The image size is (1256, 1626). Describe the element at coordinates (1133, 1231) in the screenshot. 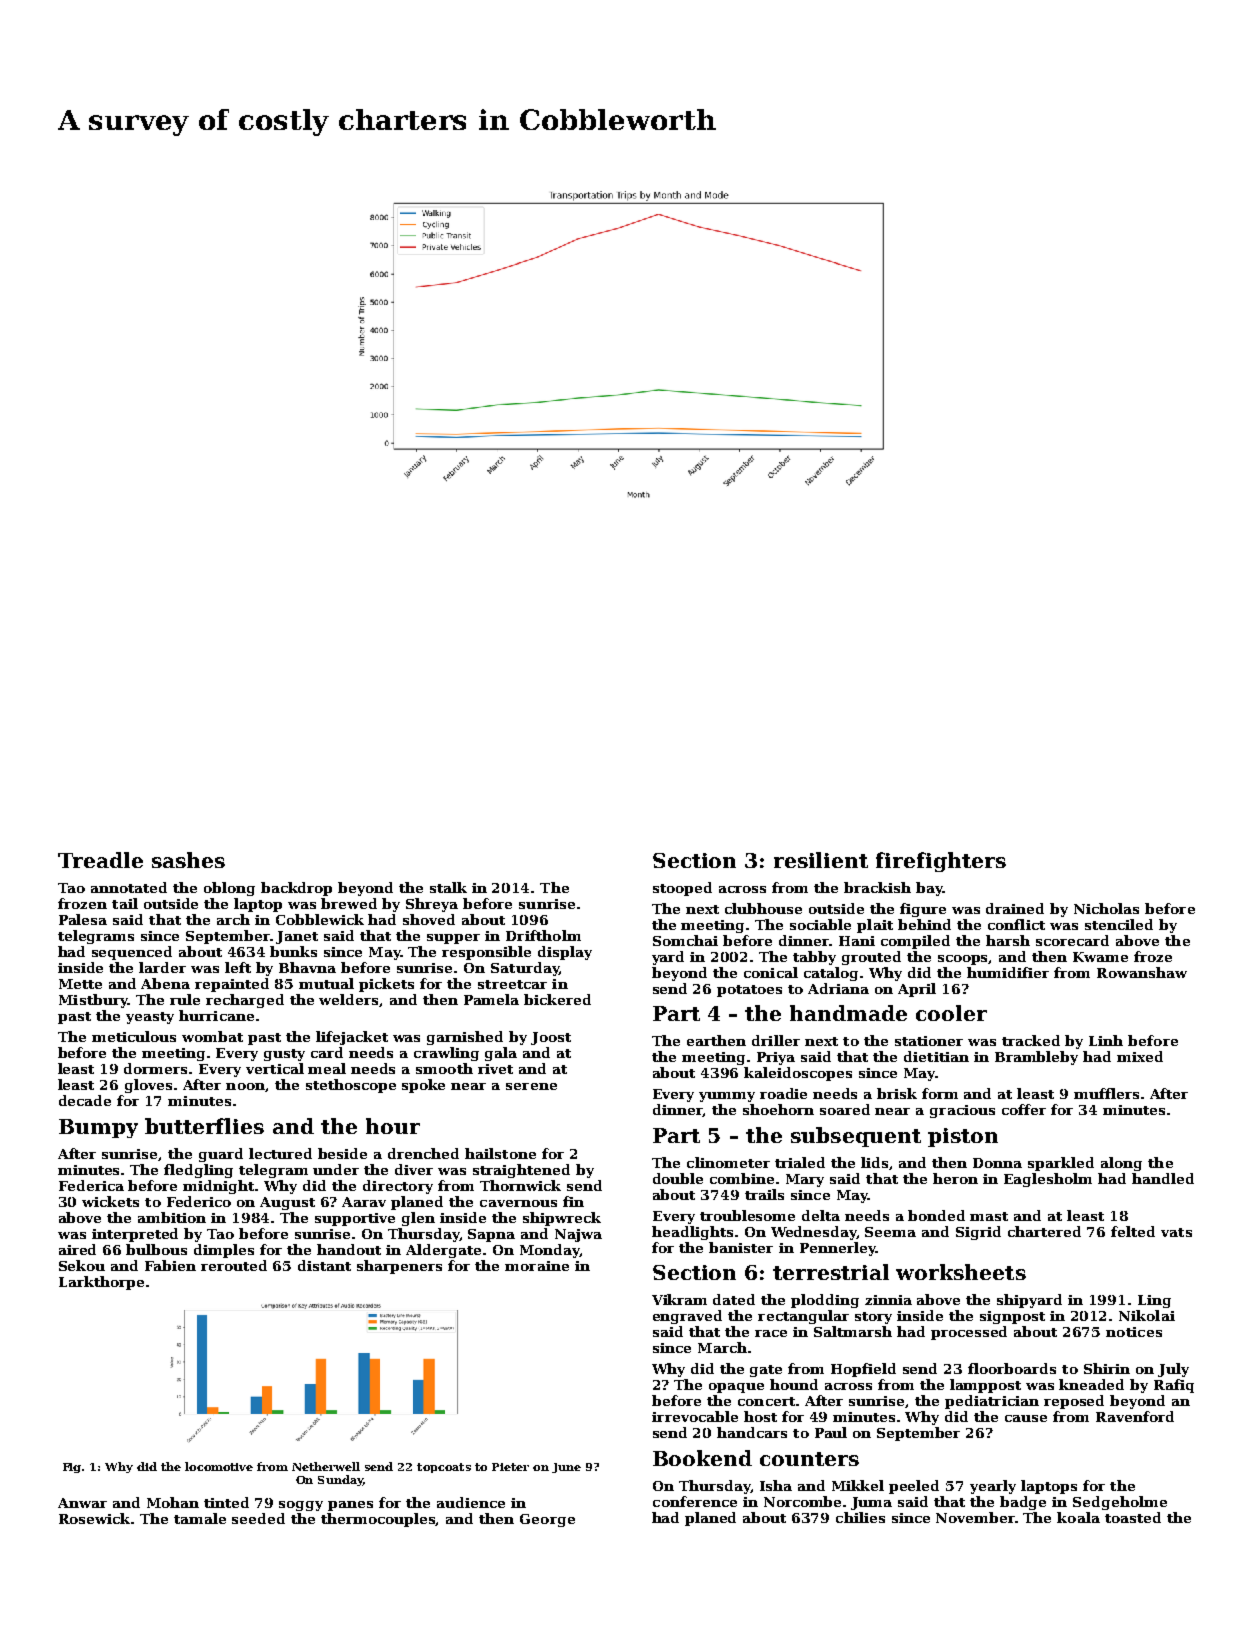

I see `felted` at that location.
